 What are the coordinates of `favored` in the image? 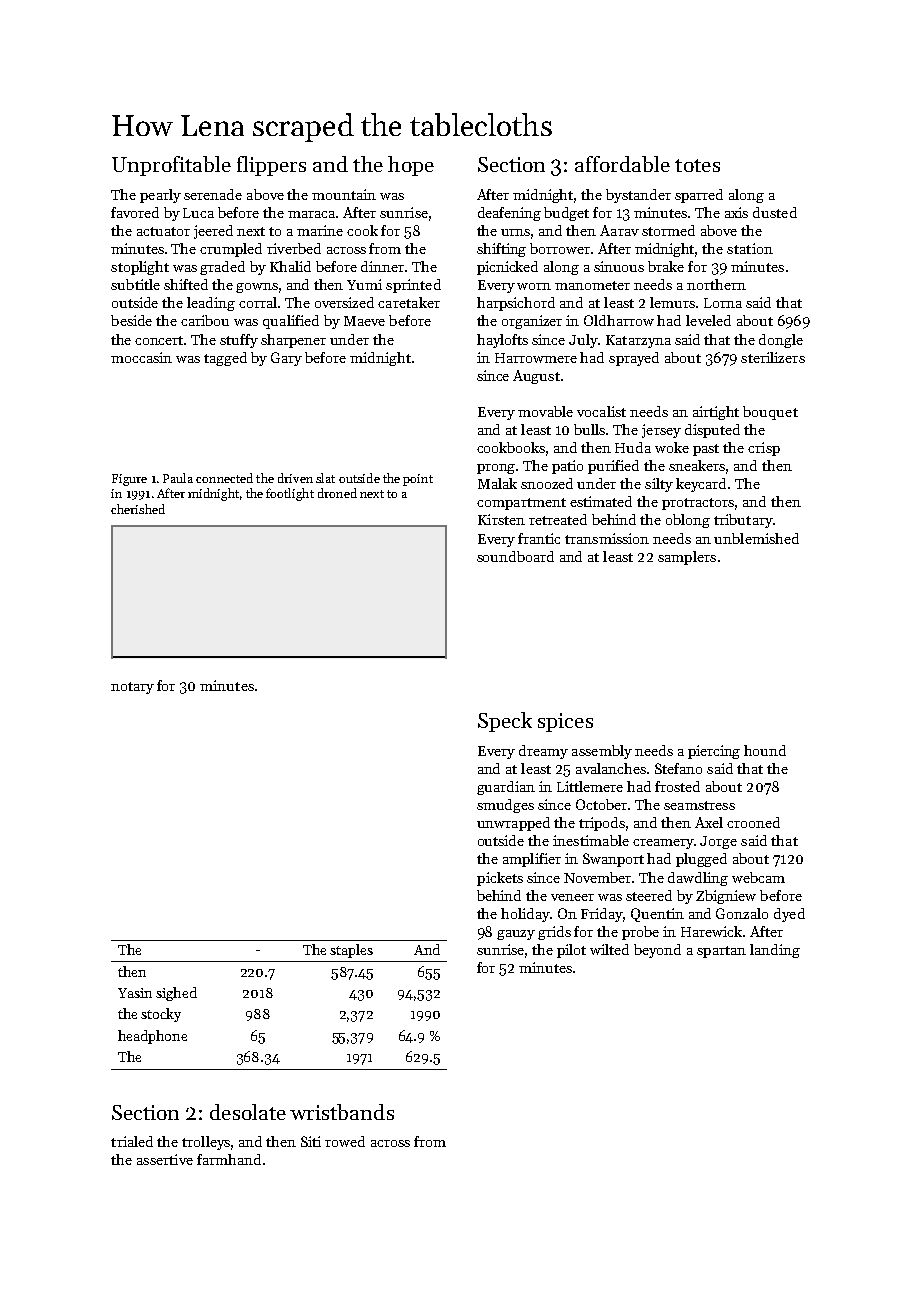 It's located at (135, 212).
